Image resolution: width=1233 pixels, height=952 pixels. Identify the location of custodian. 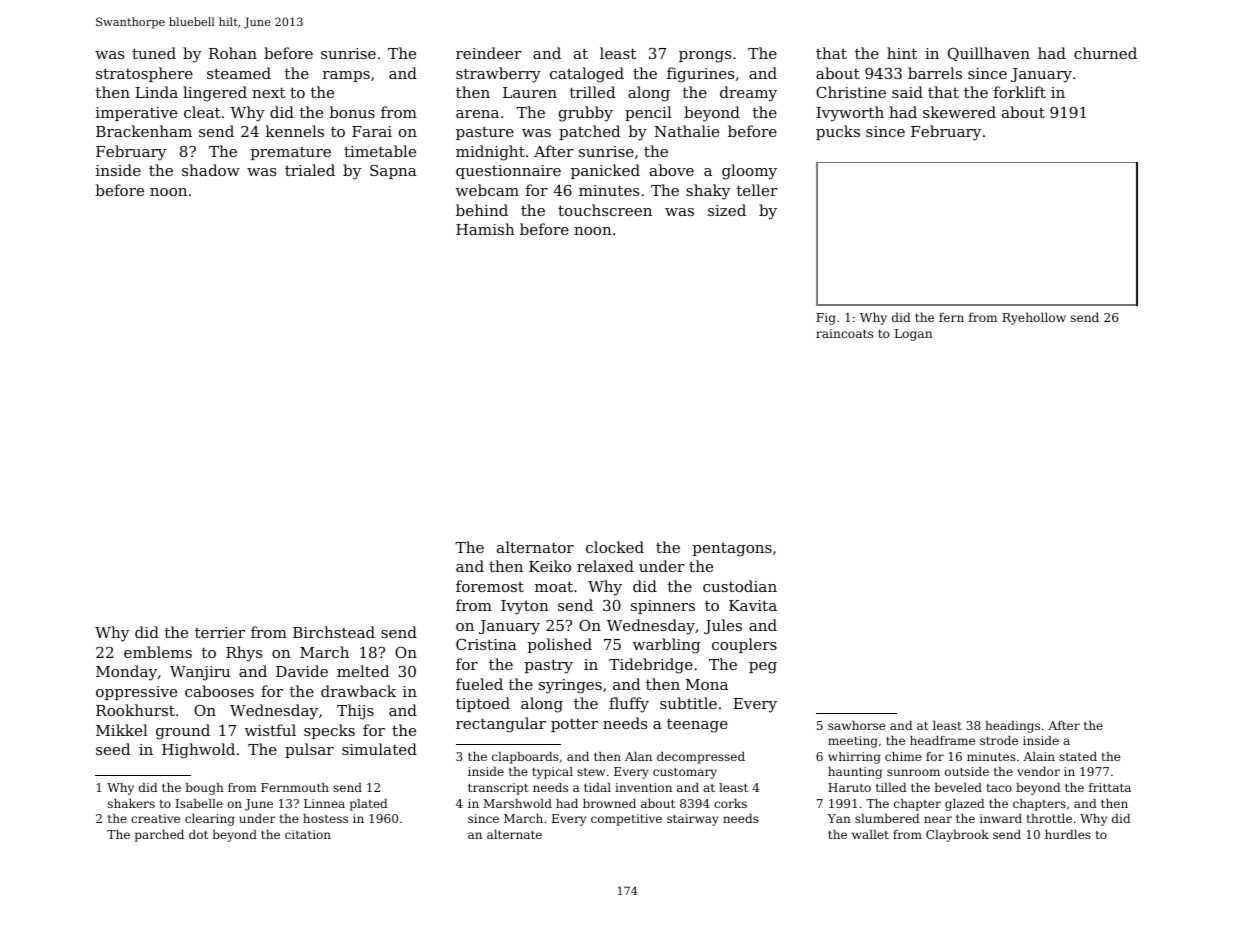
(740, 586).
